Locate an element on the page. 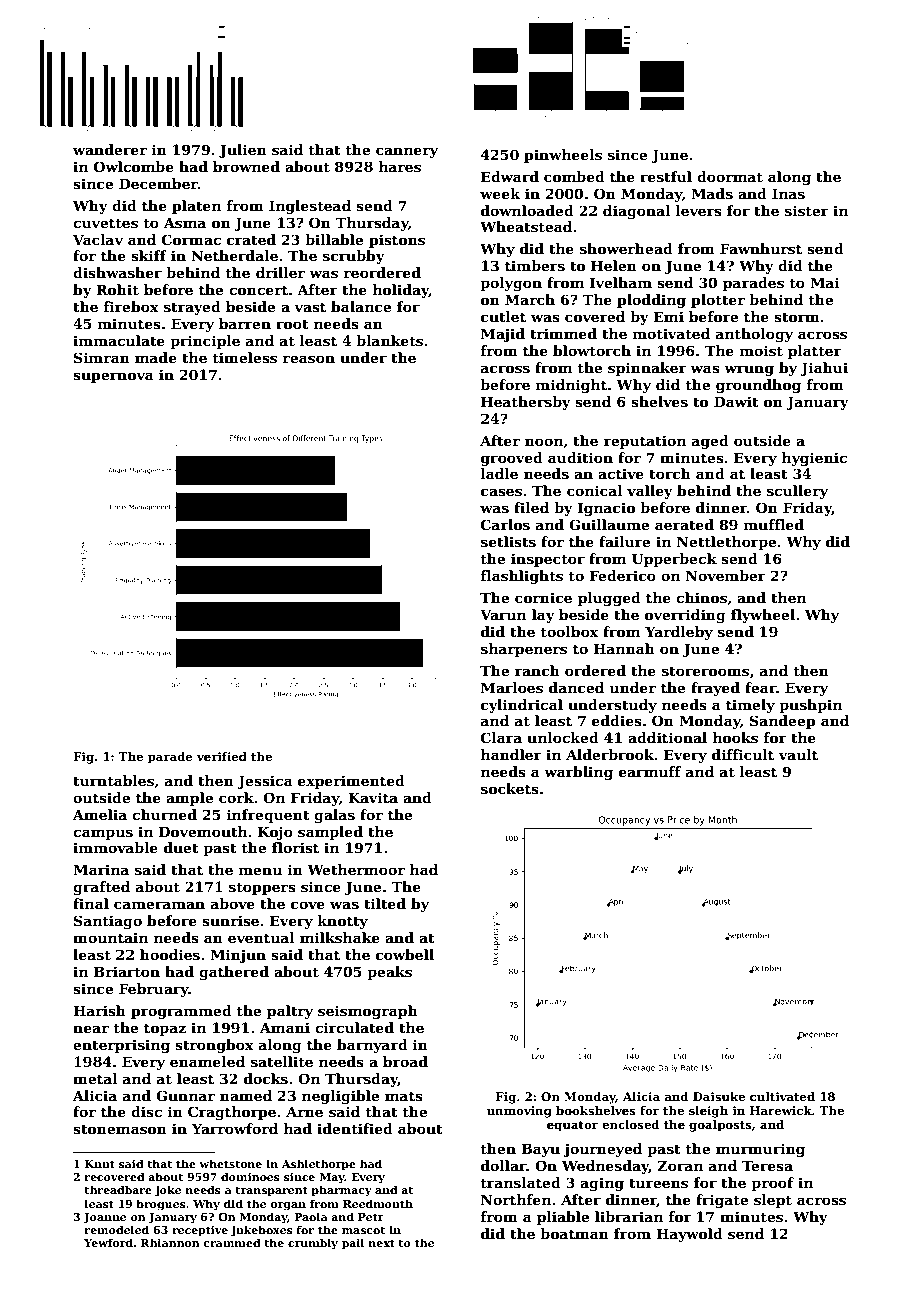 This document has width=924, height=1308. Clara is located at coordinates (501, 737).
